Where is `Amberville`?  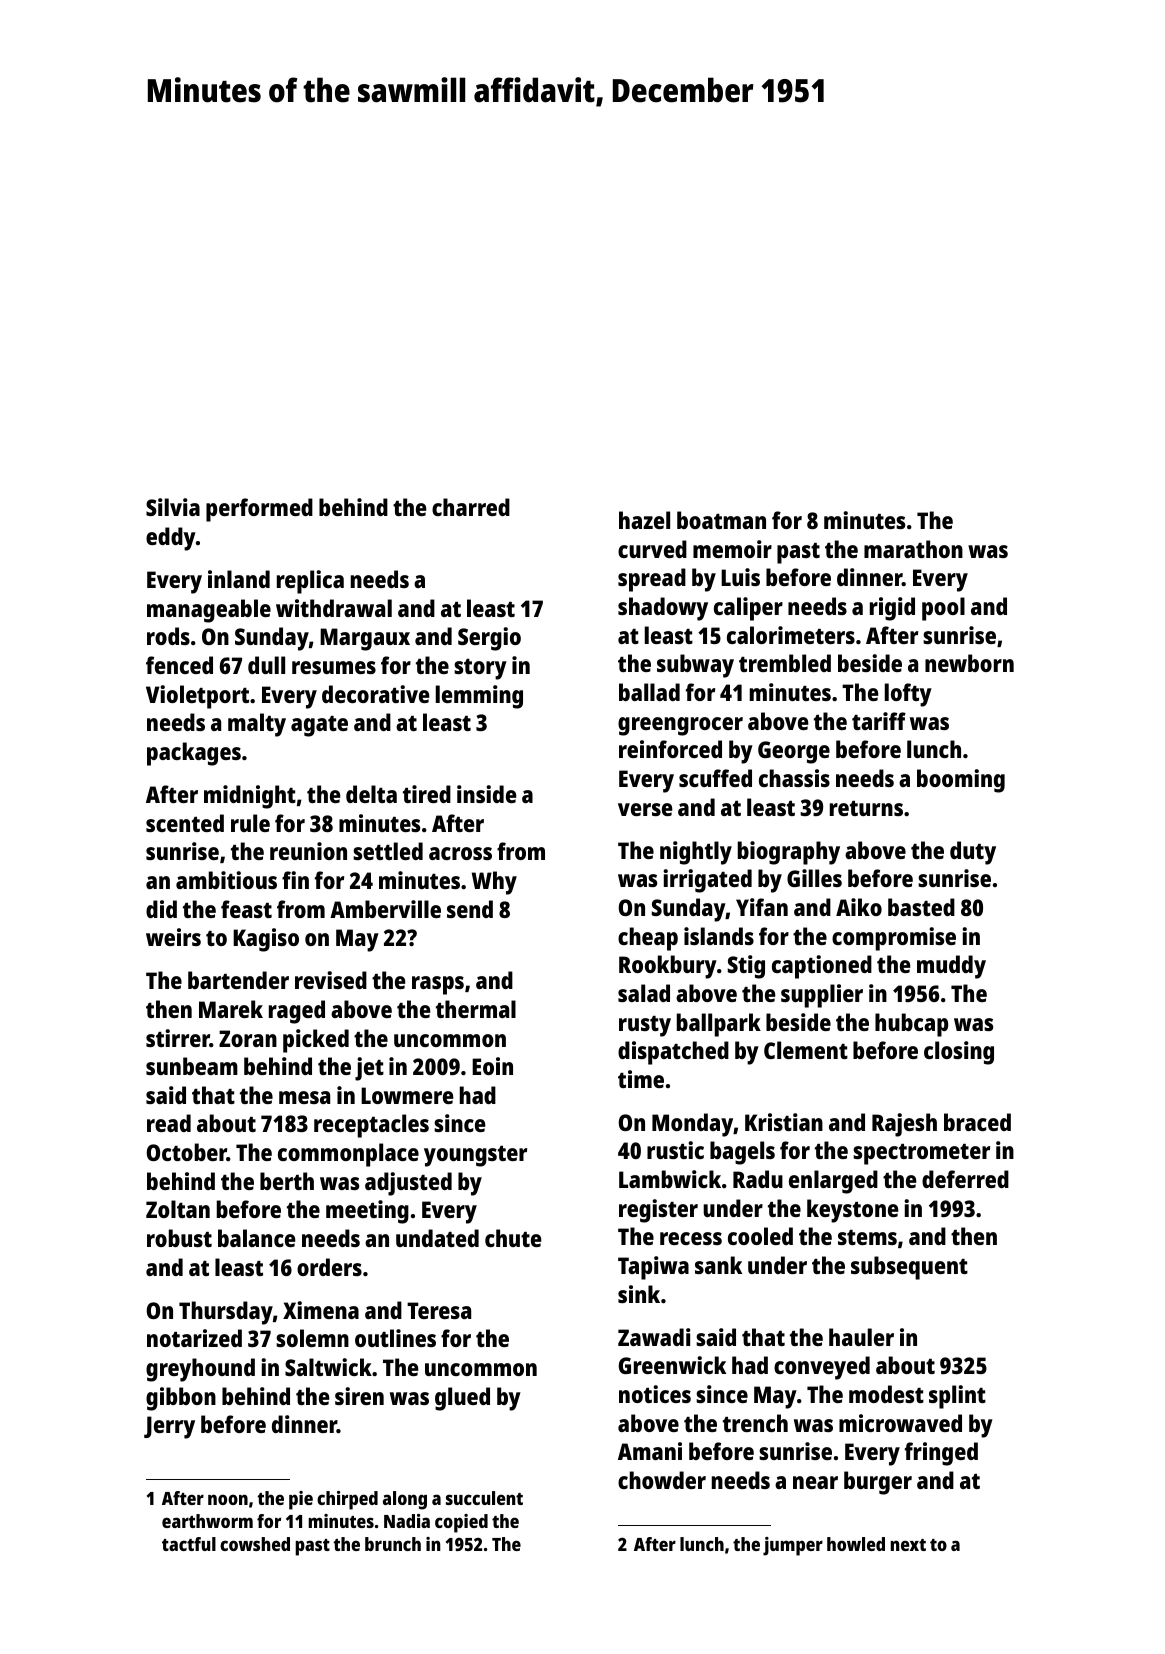 Amberville is located at coordinates (385, 909).
